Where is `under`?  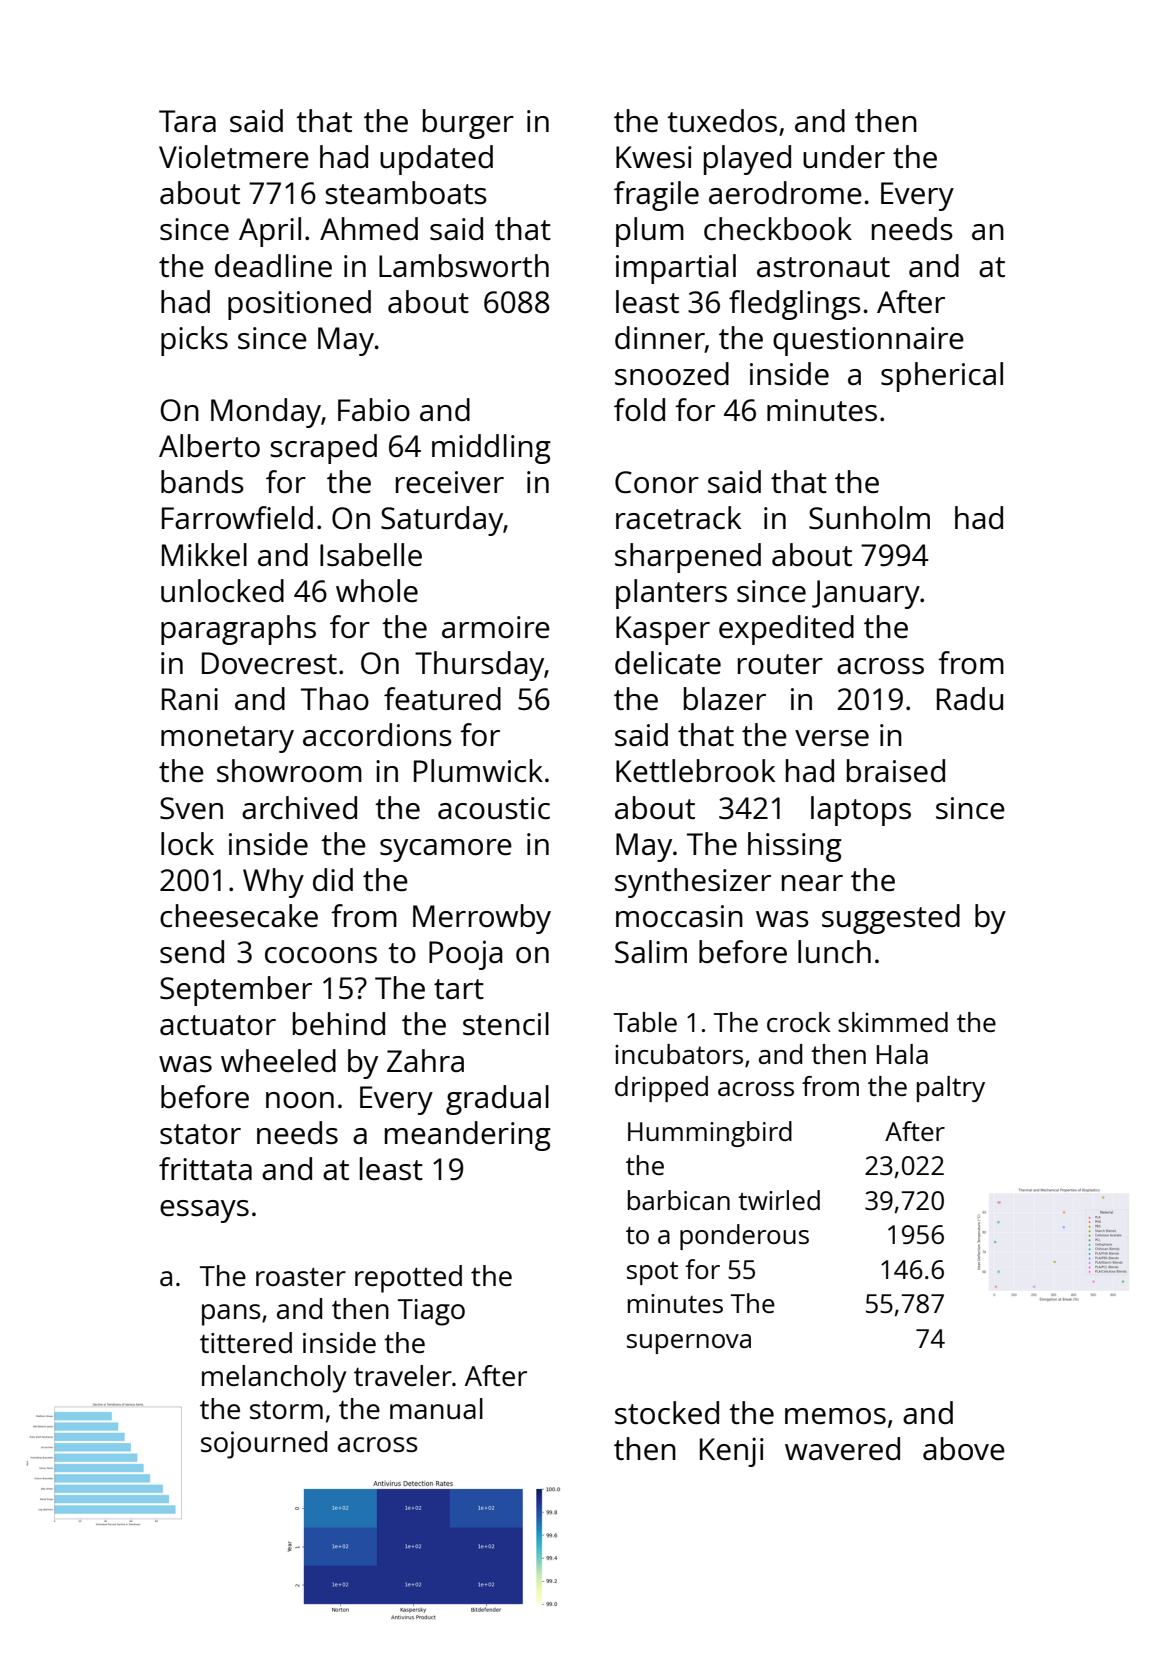 under is located at coordinates (844, 157).
